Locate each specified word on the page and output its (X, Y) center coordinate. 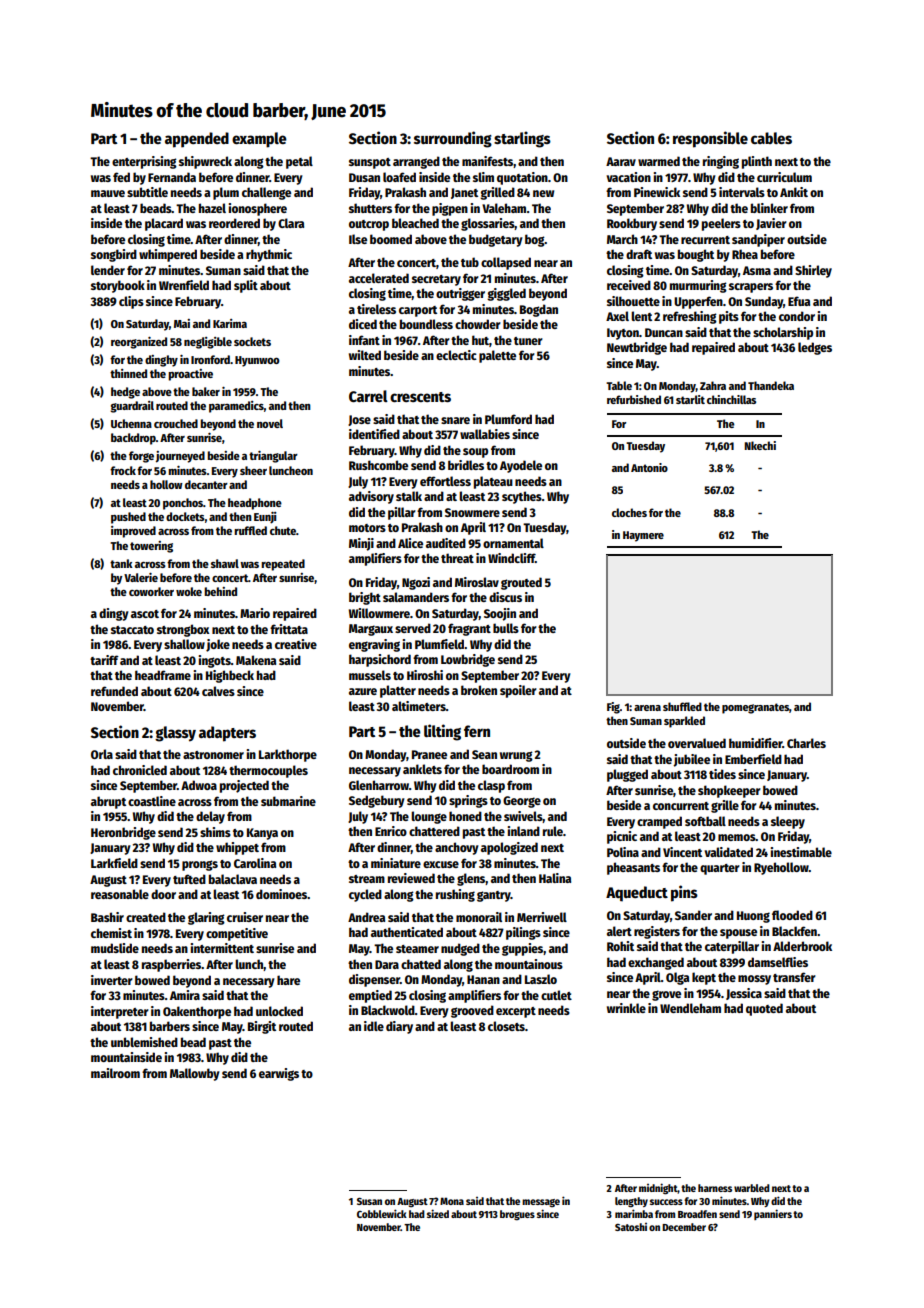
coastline (152, 801)
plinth (757, 162)
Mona (452, 1201)
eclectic (456, 355)
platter (398, 691)
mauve (108, 193)
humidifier (755, 743)
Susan (369, 1201)
